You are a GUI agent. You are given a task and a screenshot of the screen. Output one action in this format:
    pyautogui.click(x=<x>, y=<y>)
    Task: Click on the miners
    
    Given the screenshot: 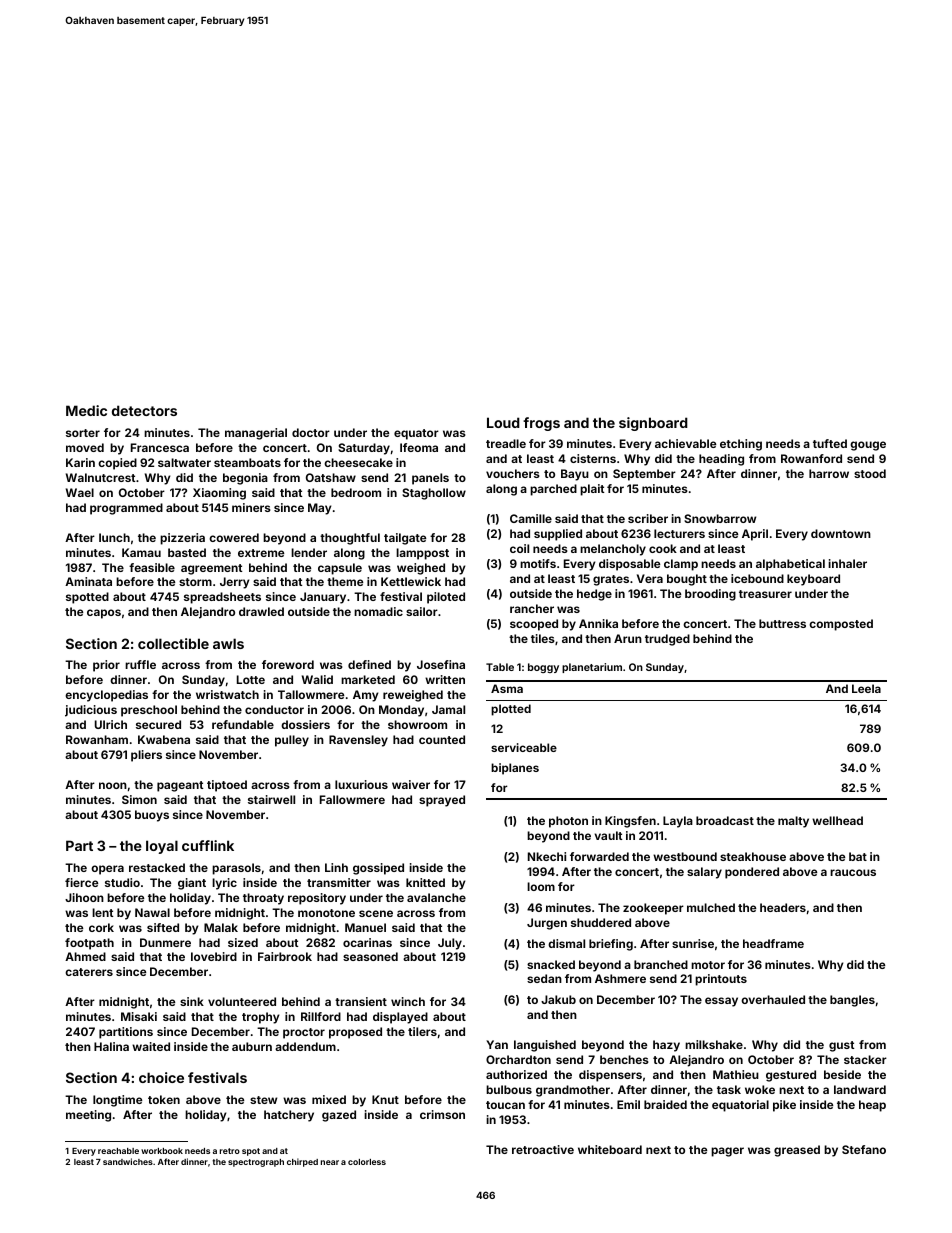 What is the action you would take?
    pyautogui.click(x=251, y=507)
